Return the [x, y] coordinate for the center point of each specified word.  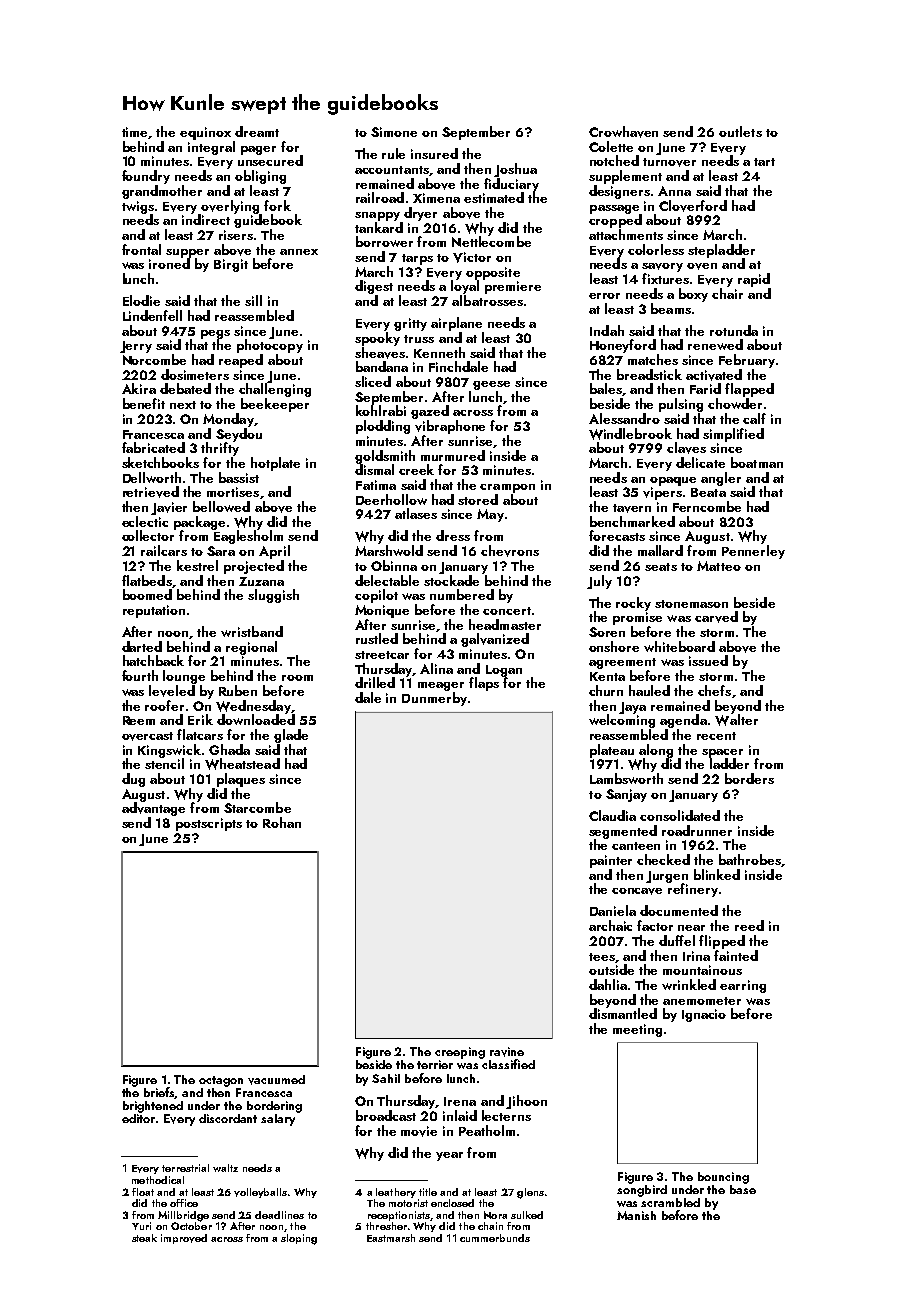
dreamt [257, 131]
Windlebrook [630, 434]
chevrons [510, 551]
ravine [507, 1052]
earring [743, 986]
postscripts [209, 824]
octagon [221, 1081]
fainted [736, 955]
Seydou [239, 435]
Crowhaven [623, 132]
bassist [239, 477]
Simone [394, 132]
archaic [610, 925]
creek [416, 469]
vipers [662, 493]
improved [184, 1239]
